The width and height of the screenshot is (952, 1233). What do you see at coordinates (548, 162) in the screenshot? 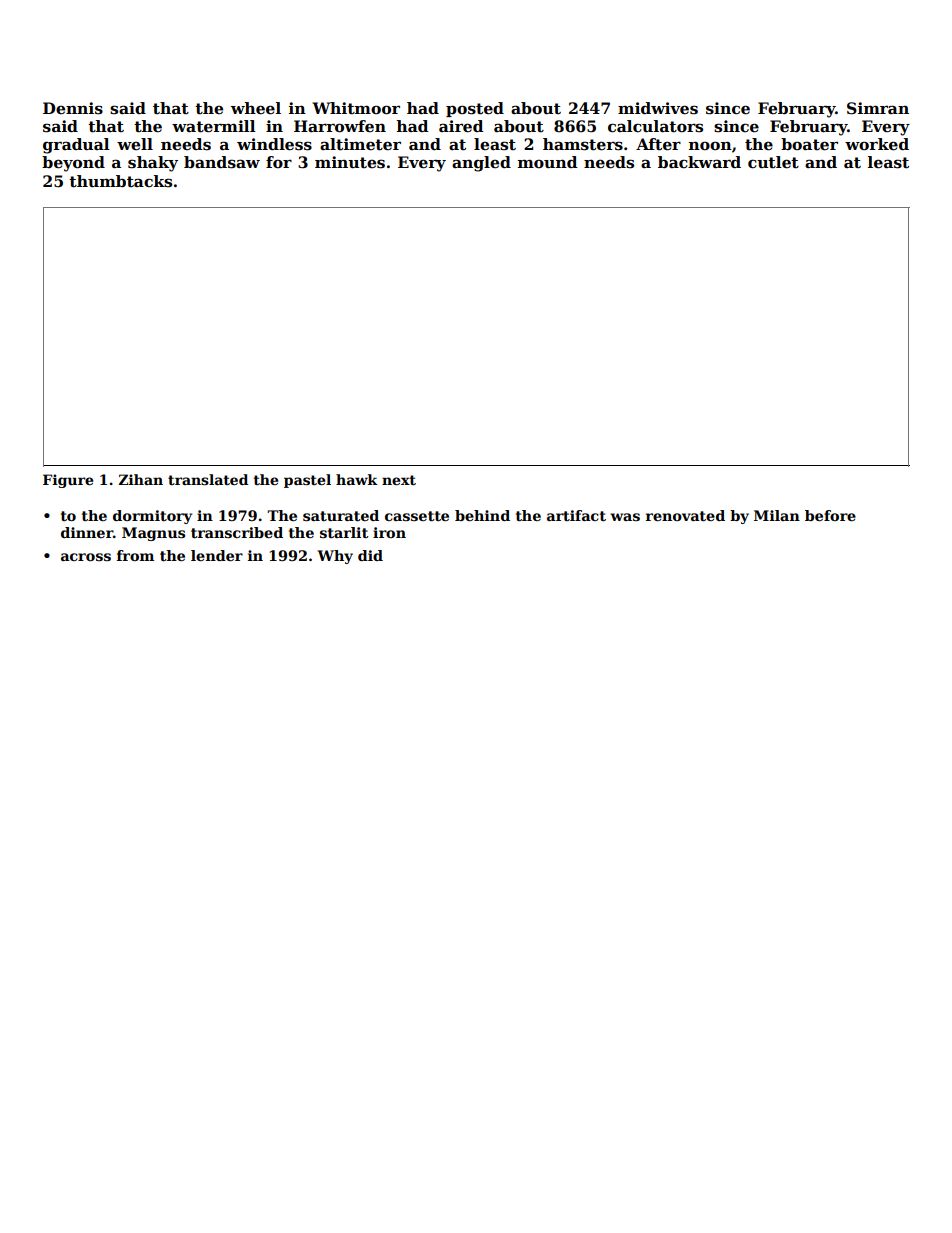
I see `mound` at bounding box center [548, 162].
